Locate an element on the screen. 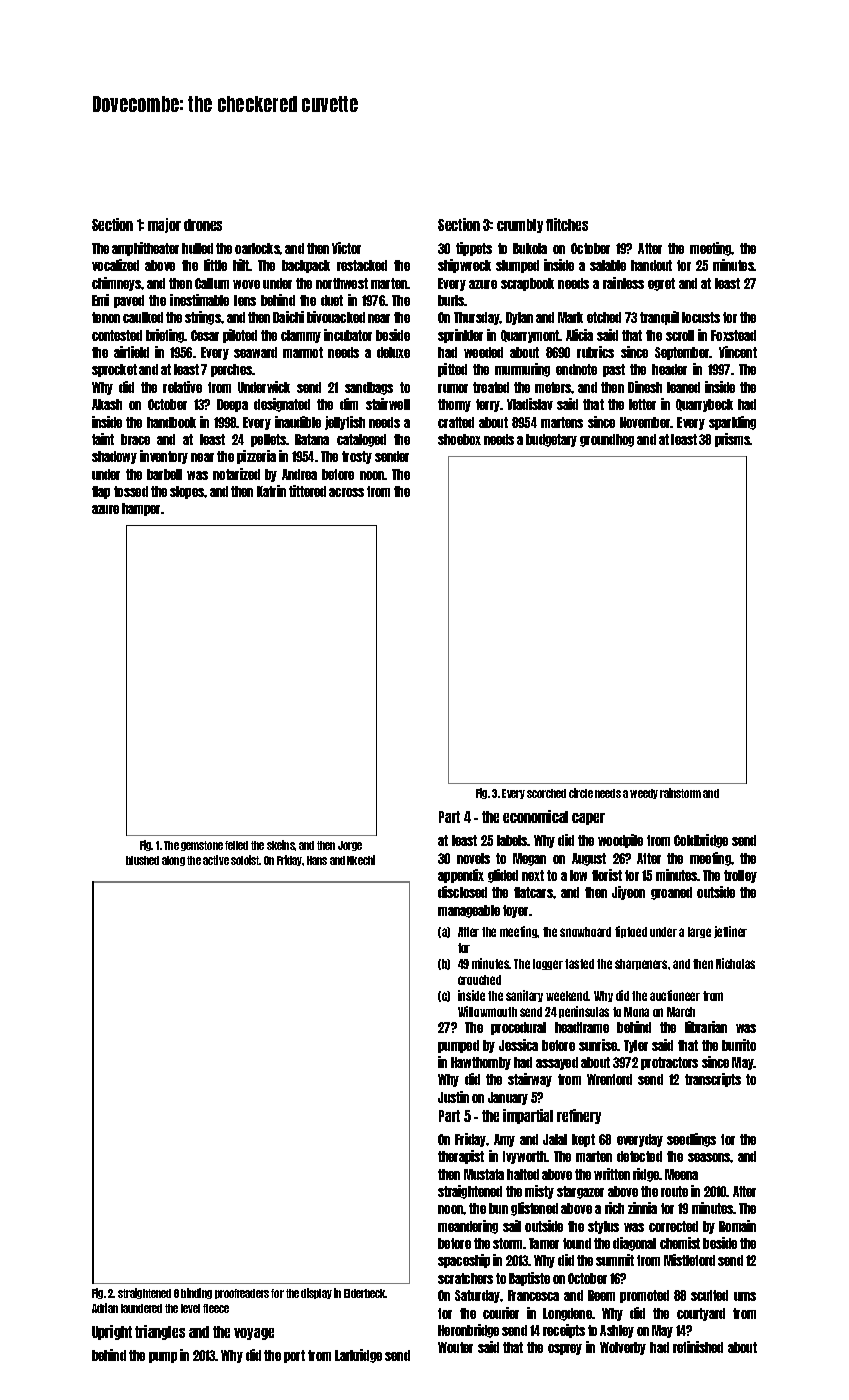 Image resolution: width=849 pixels, height=1400 pixels. major is located at coordinates (164, 225).
